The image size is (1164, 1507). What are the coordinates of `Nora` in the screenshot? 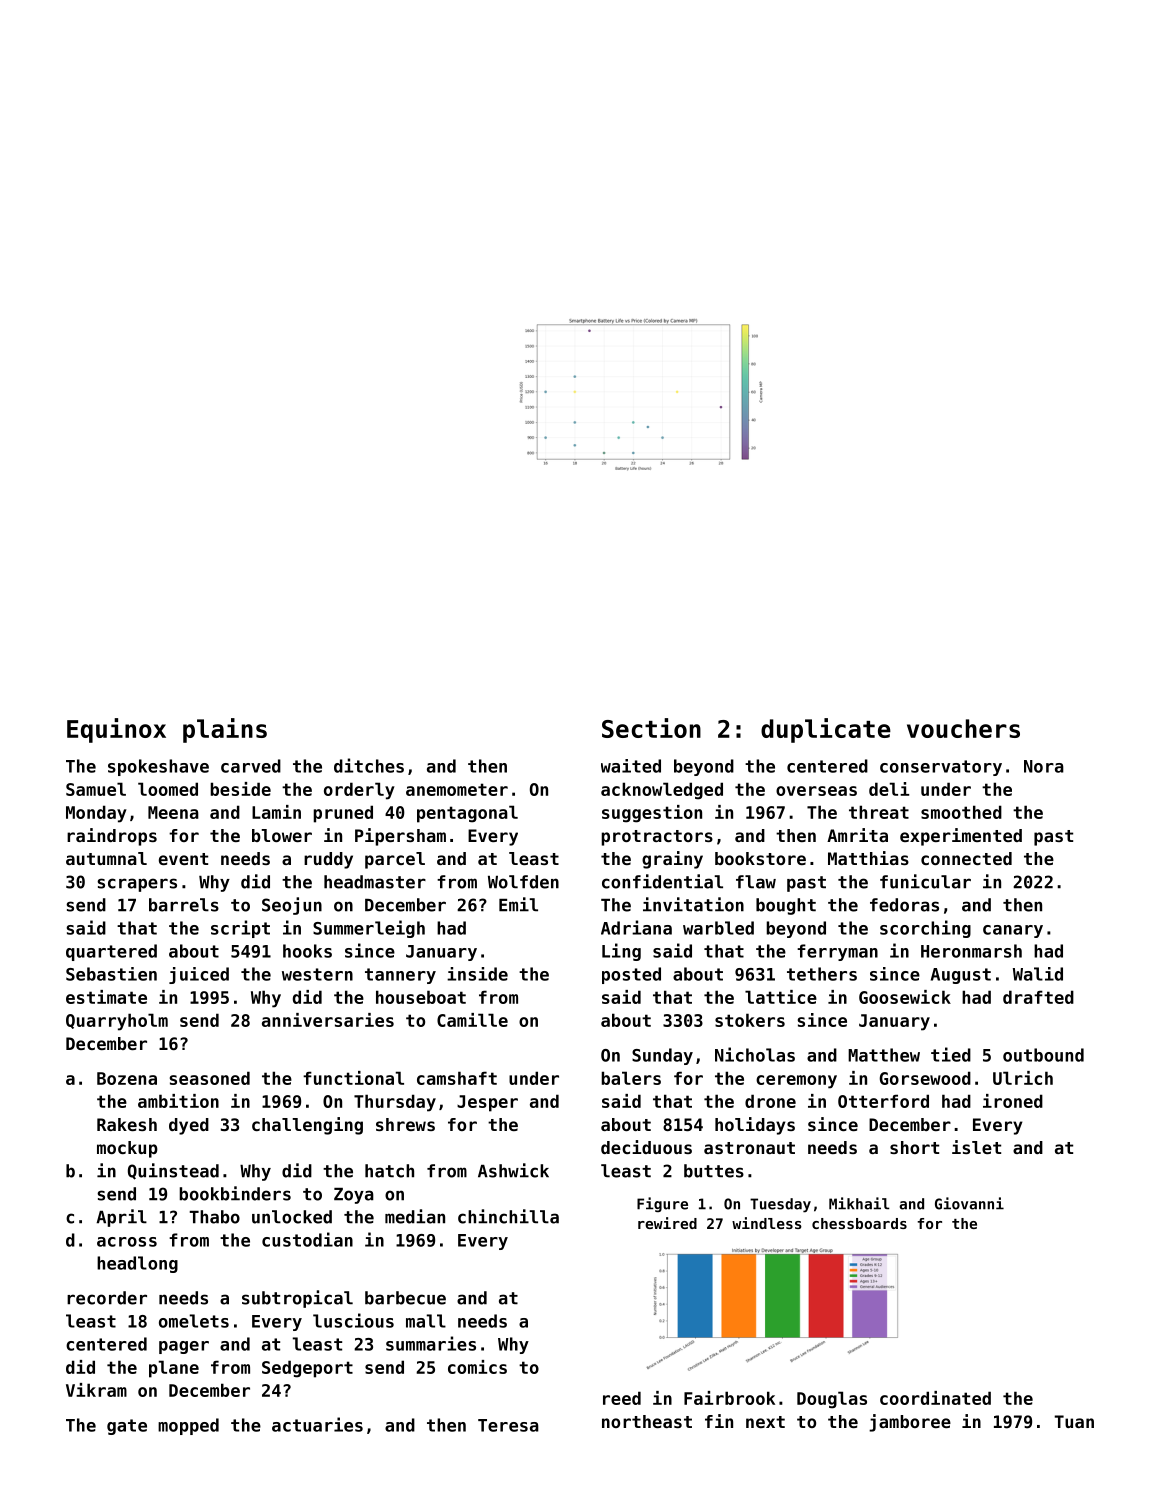 It's located at (1044, 766).
